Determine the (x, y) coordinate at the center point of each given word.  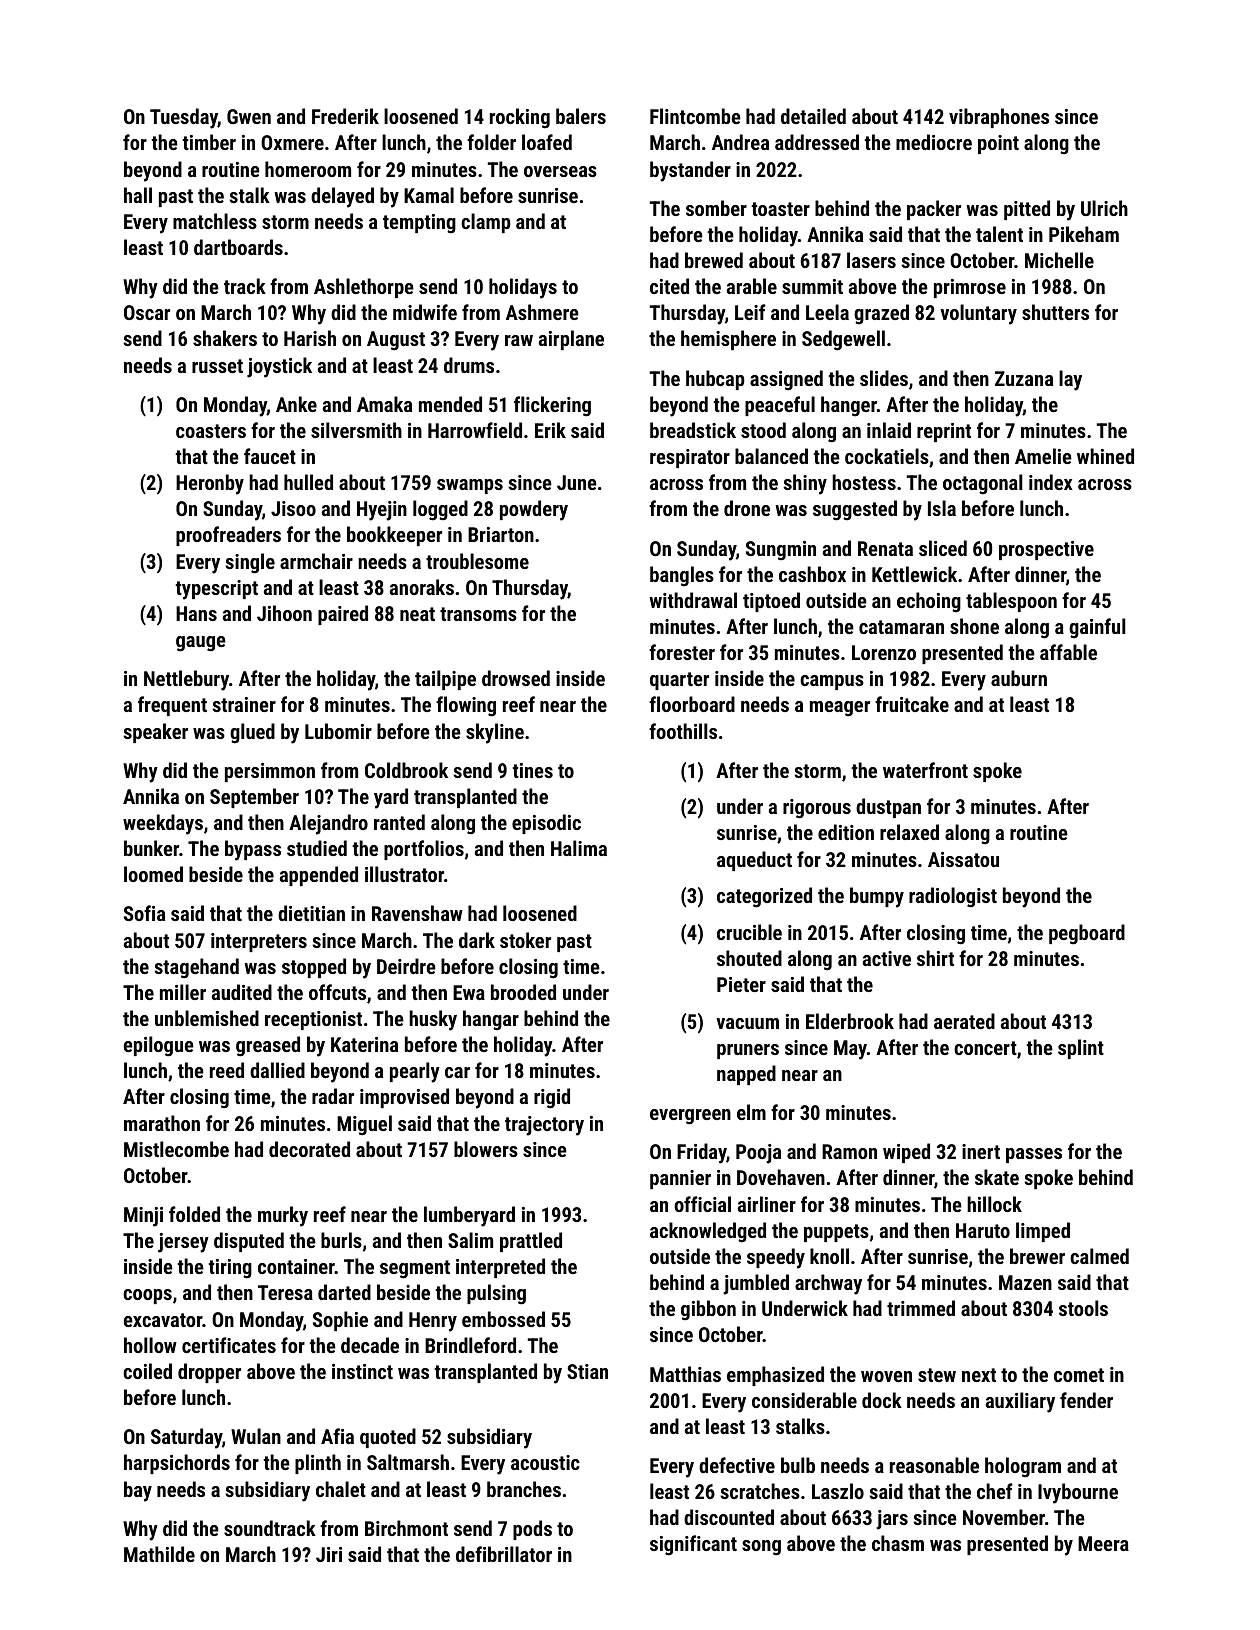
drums (469, 365)
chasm (898, 1543)
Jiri (329, 1554)
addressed (817, 142)
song (761, 1548)
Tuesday (184, 118)
